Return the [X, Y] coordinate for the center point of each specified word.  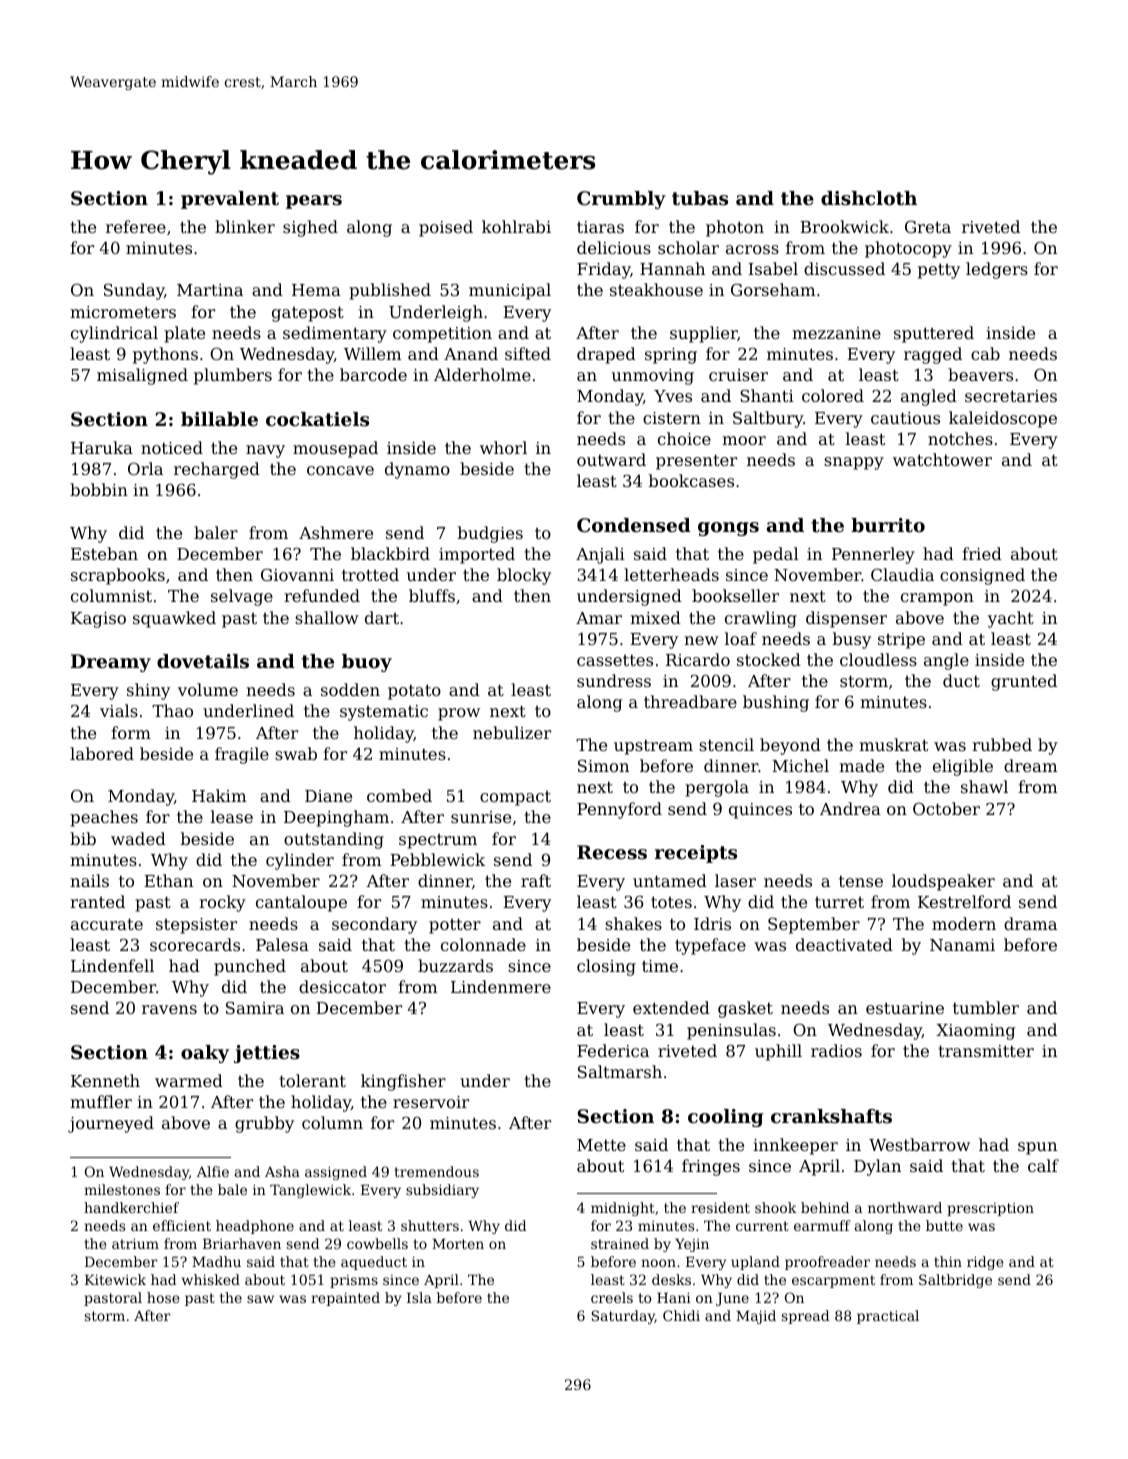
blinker [245, 226]
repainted [345, 1299]
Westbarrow [919, 1144]
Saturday [623, 1317]
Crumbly [621, 200]
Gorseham [773, 289]
